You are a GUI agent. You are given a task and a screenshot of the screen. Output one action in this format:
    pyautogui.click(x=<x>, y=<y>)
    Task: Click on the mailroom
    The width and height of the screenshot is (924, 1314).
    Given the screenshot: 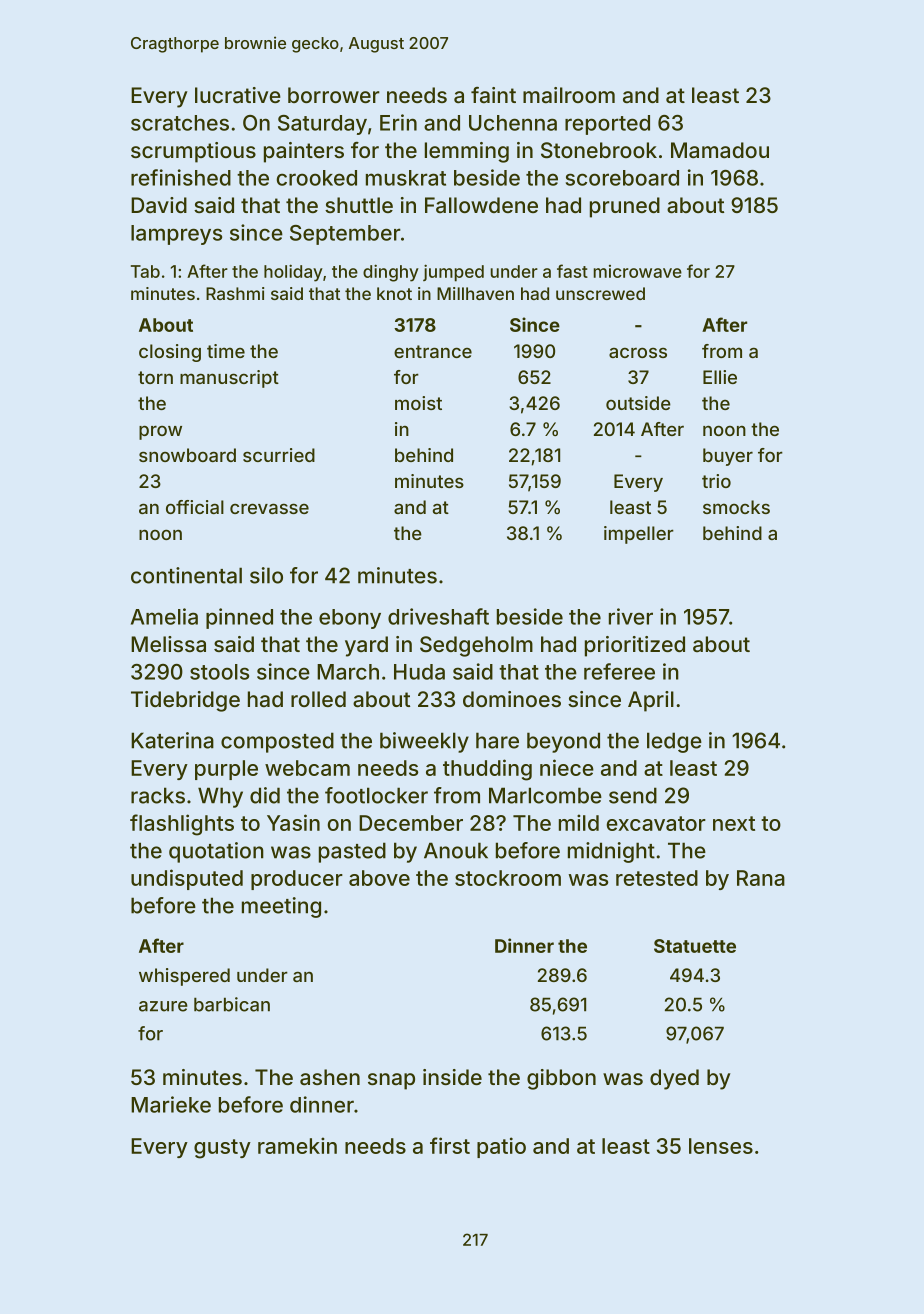 What is the action you would take?
    pyautogui.click(x=569, y=95)
